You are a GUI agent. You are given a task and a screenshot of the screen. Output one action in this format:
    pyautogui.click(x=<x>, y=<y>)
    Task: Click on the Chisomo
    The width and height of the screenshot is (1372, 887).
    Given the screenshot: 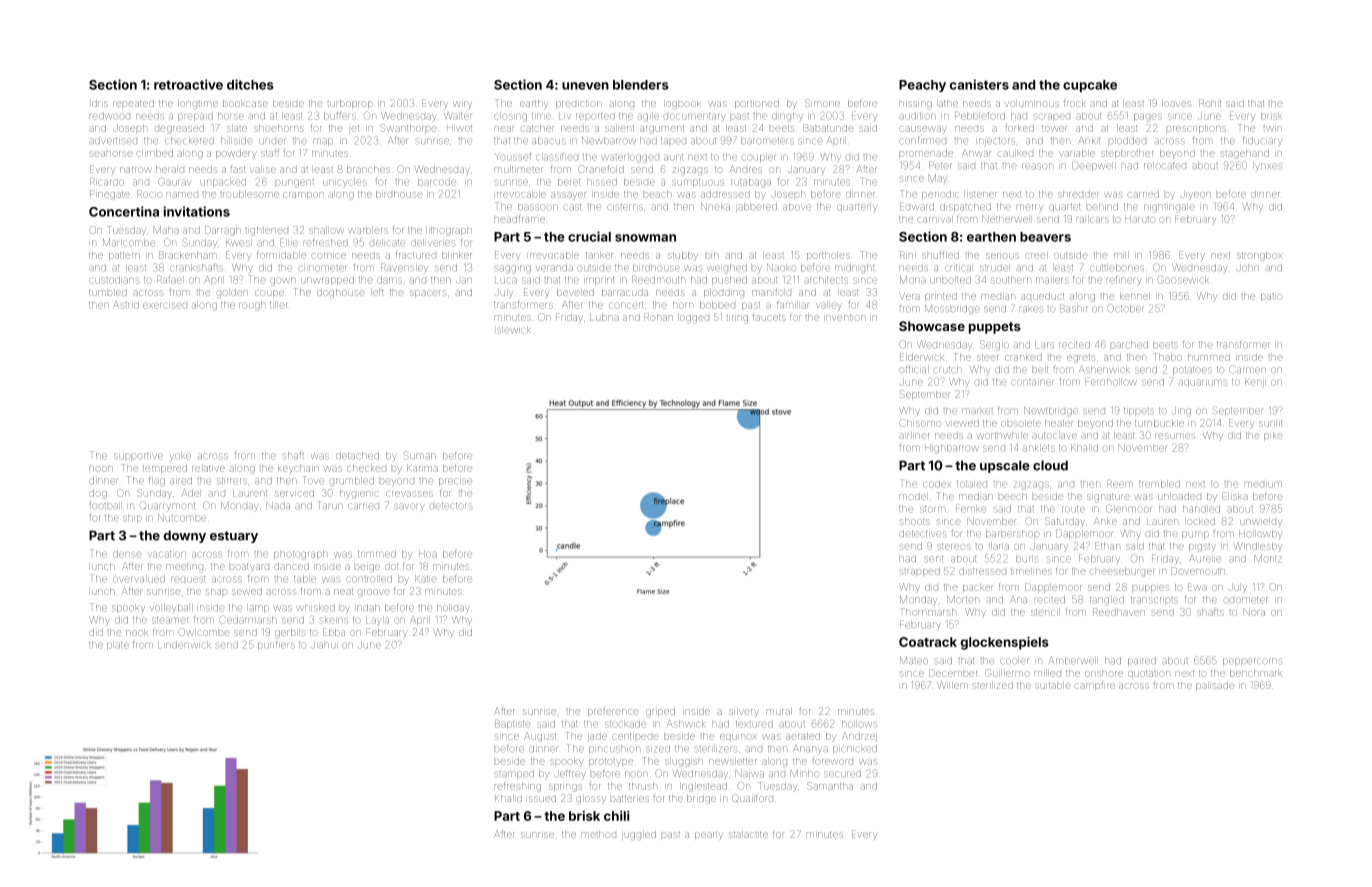 What is the action you would take?
    pyautogui.click(x=920, y=423)
